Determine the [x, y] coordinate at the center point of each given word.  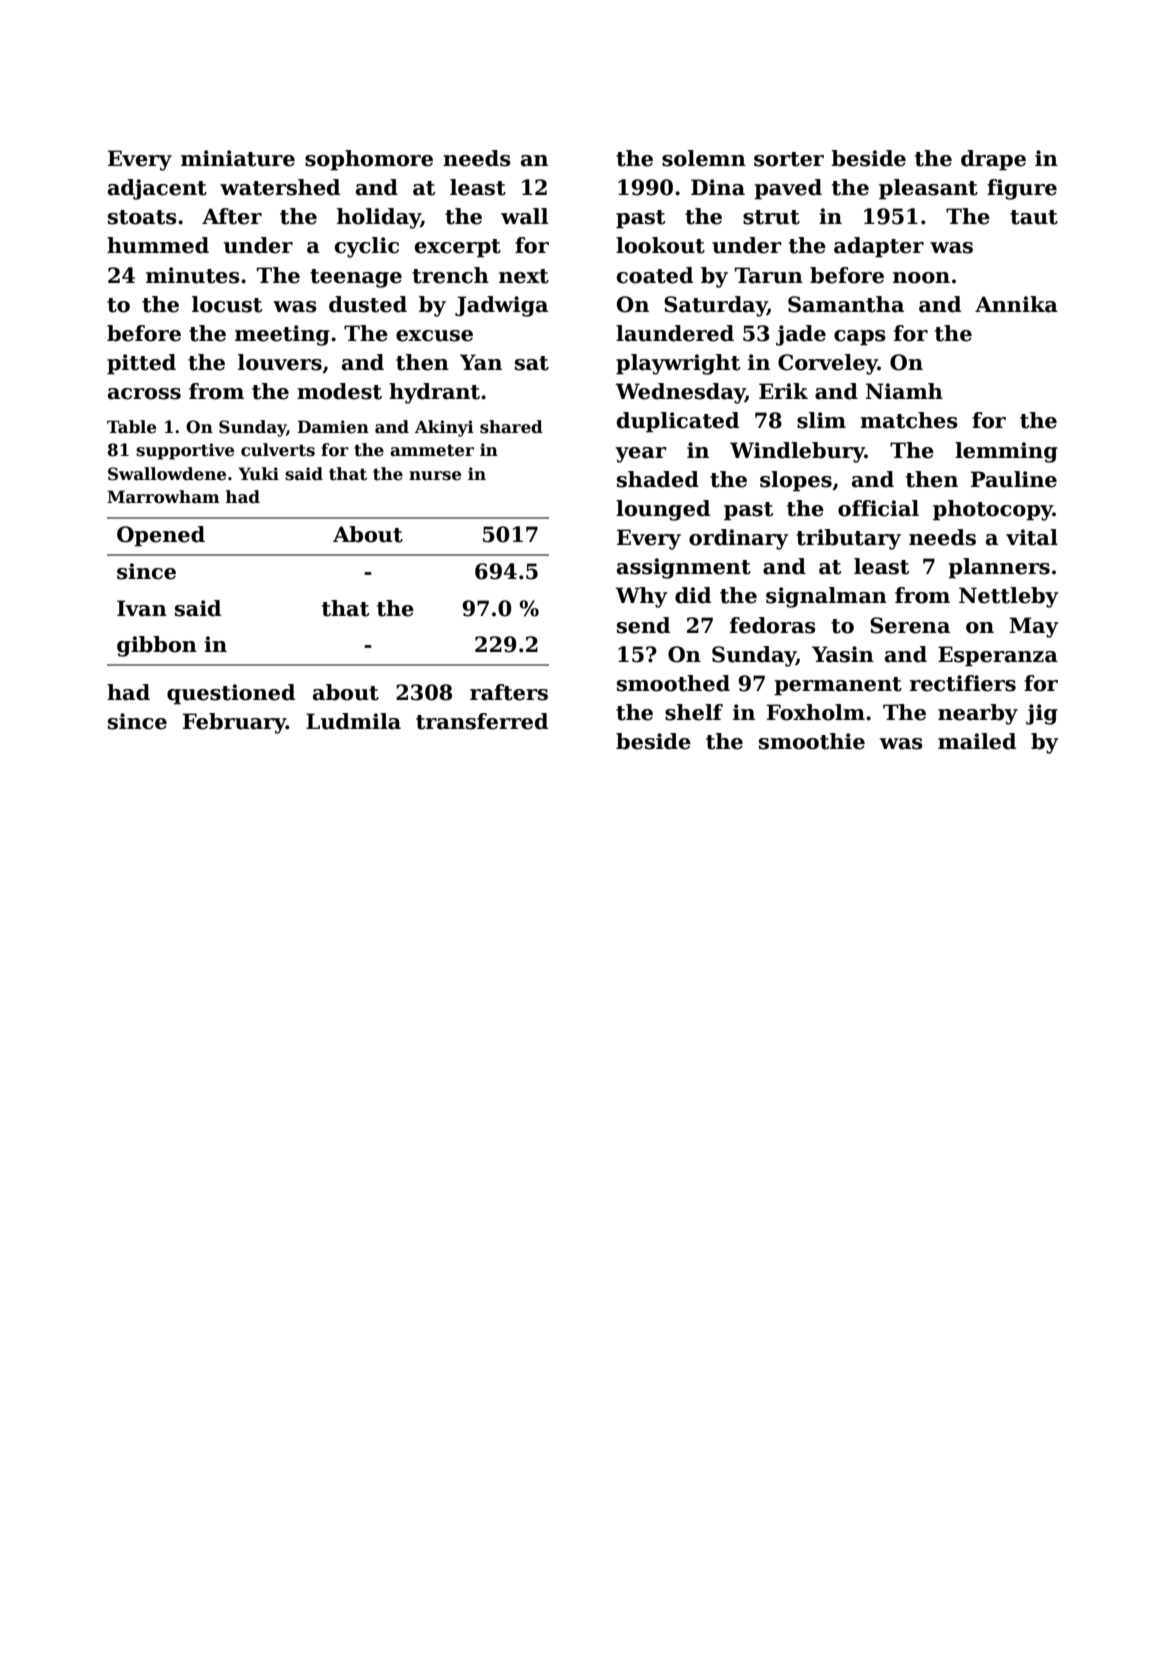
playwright [678, 364]
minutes [193, 275]
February [234, 723]
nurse [435, 476]
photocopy [993, 510]
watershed [280, 187]
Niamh [904, 391]
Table [131, 427]
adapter [879, 247]
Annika [1016, 304]
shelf [694, 712]
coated [655, 275]
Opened [161, 536]
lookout [660, 245]
